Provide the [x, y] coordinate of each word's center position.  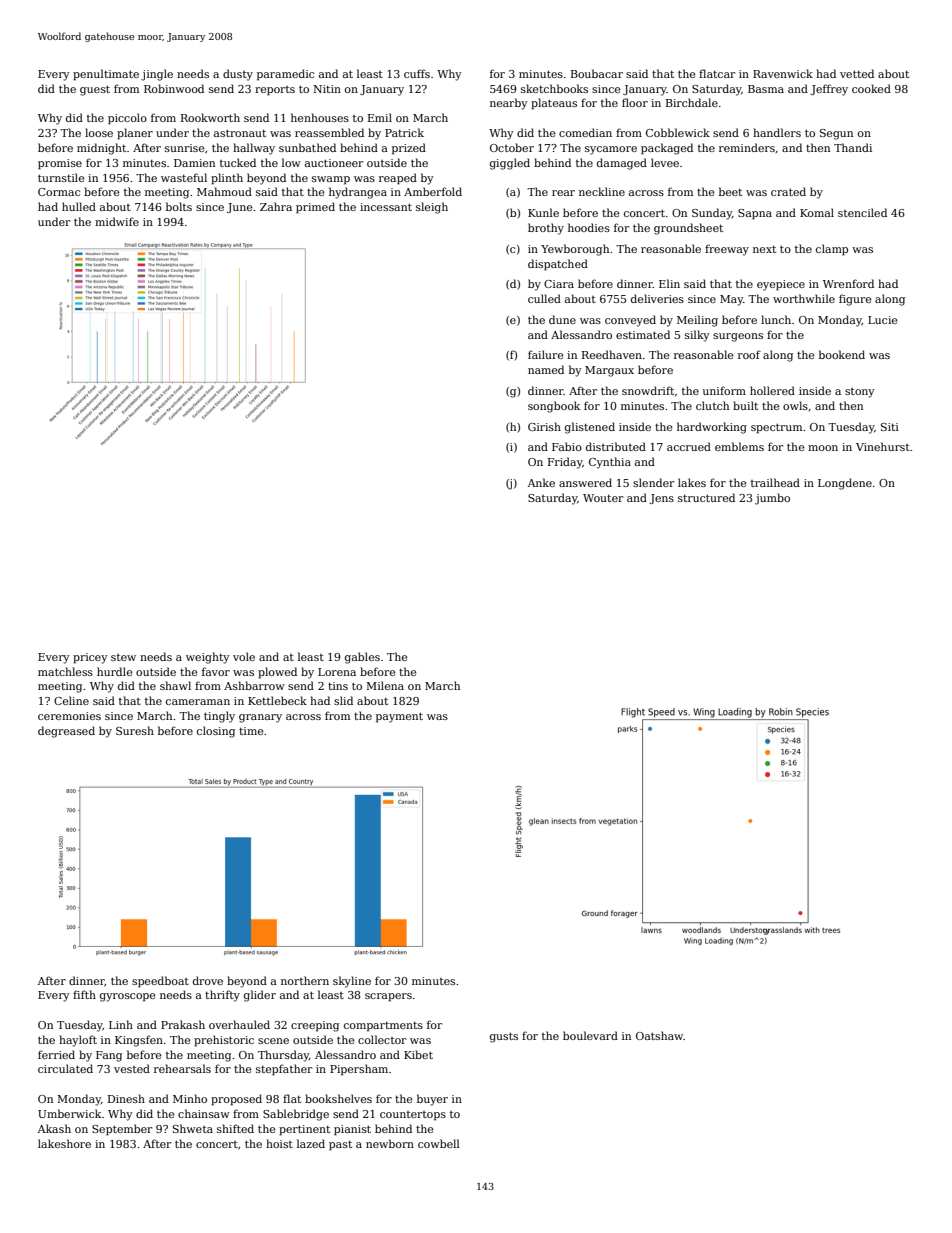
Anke [541, 482]
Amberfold [433, 191]
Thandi [853, 147]
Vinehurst [883, 446]
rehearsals [182, 1068]
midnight [101, 149]
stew [123, 657]
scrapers [388, 997]
